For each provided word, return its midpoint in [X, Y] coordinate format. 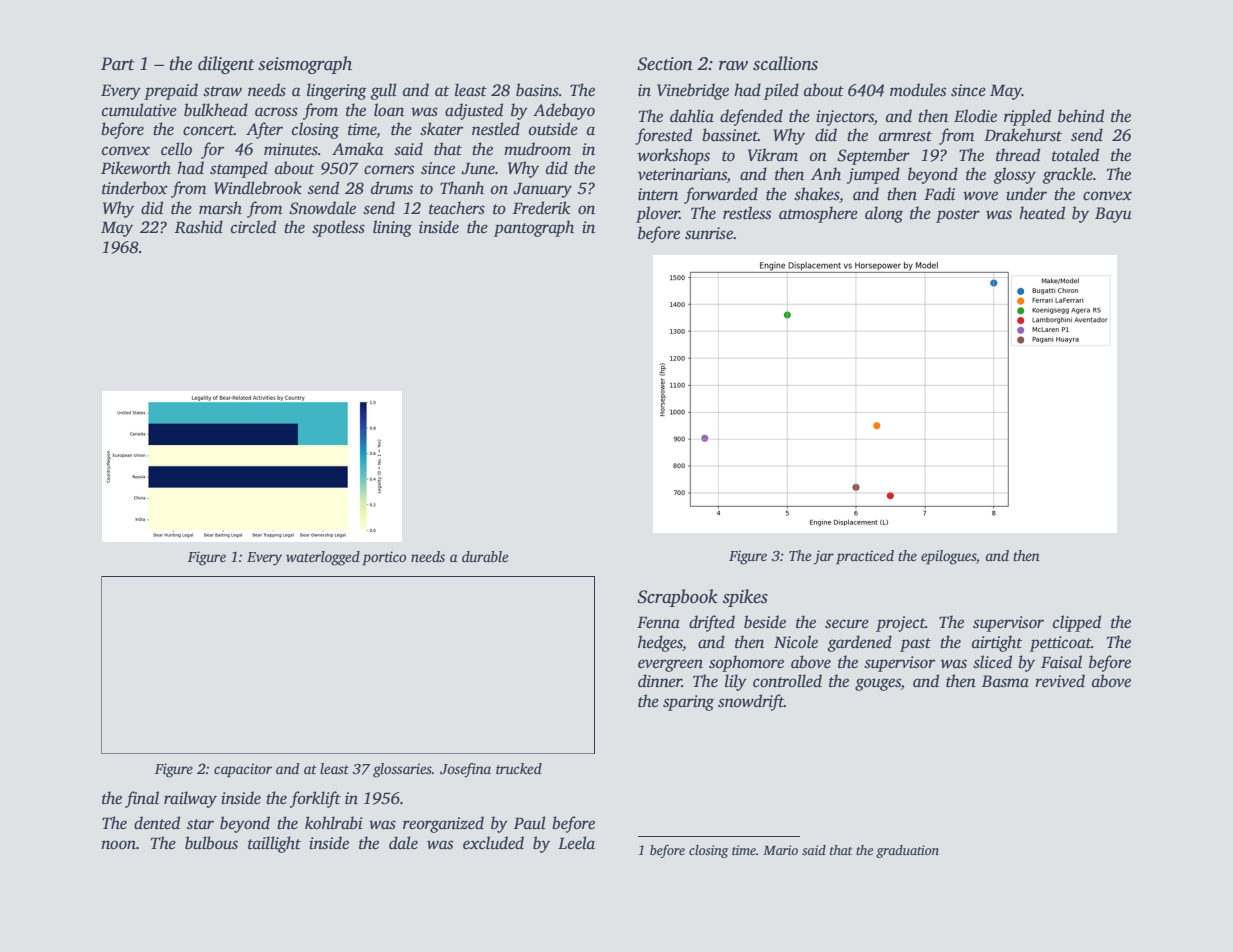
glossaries [402, 770]
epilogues [948, 557]
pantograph [534, 228]
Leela [576, 843]
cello [176, 149]
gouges [878, 684]
